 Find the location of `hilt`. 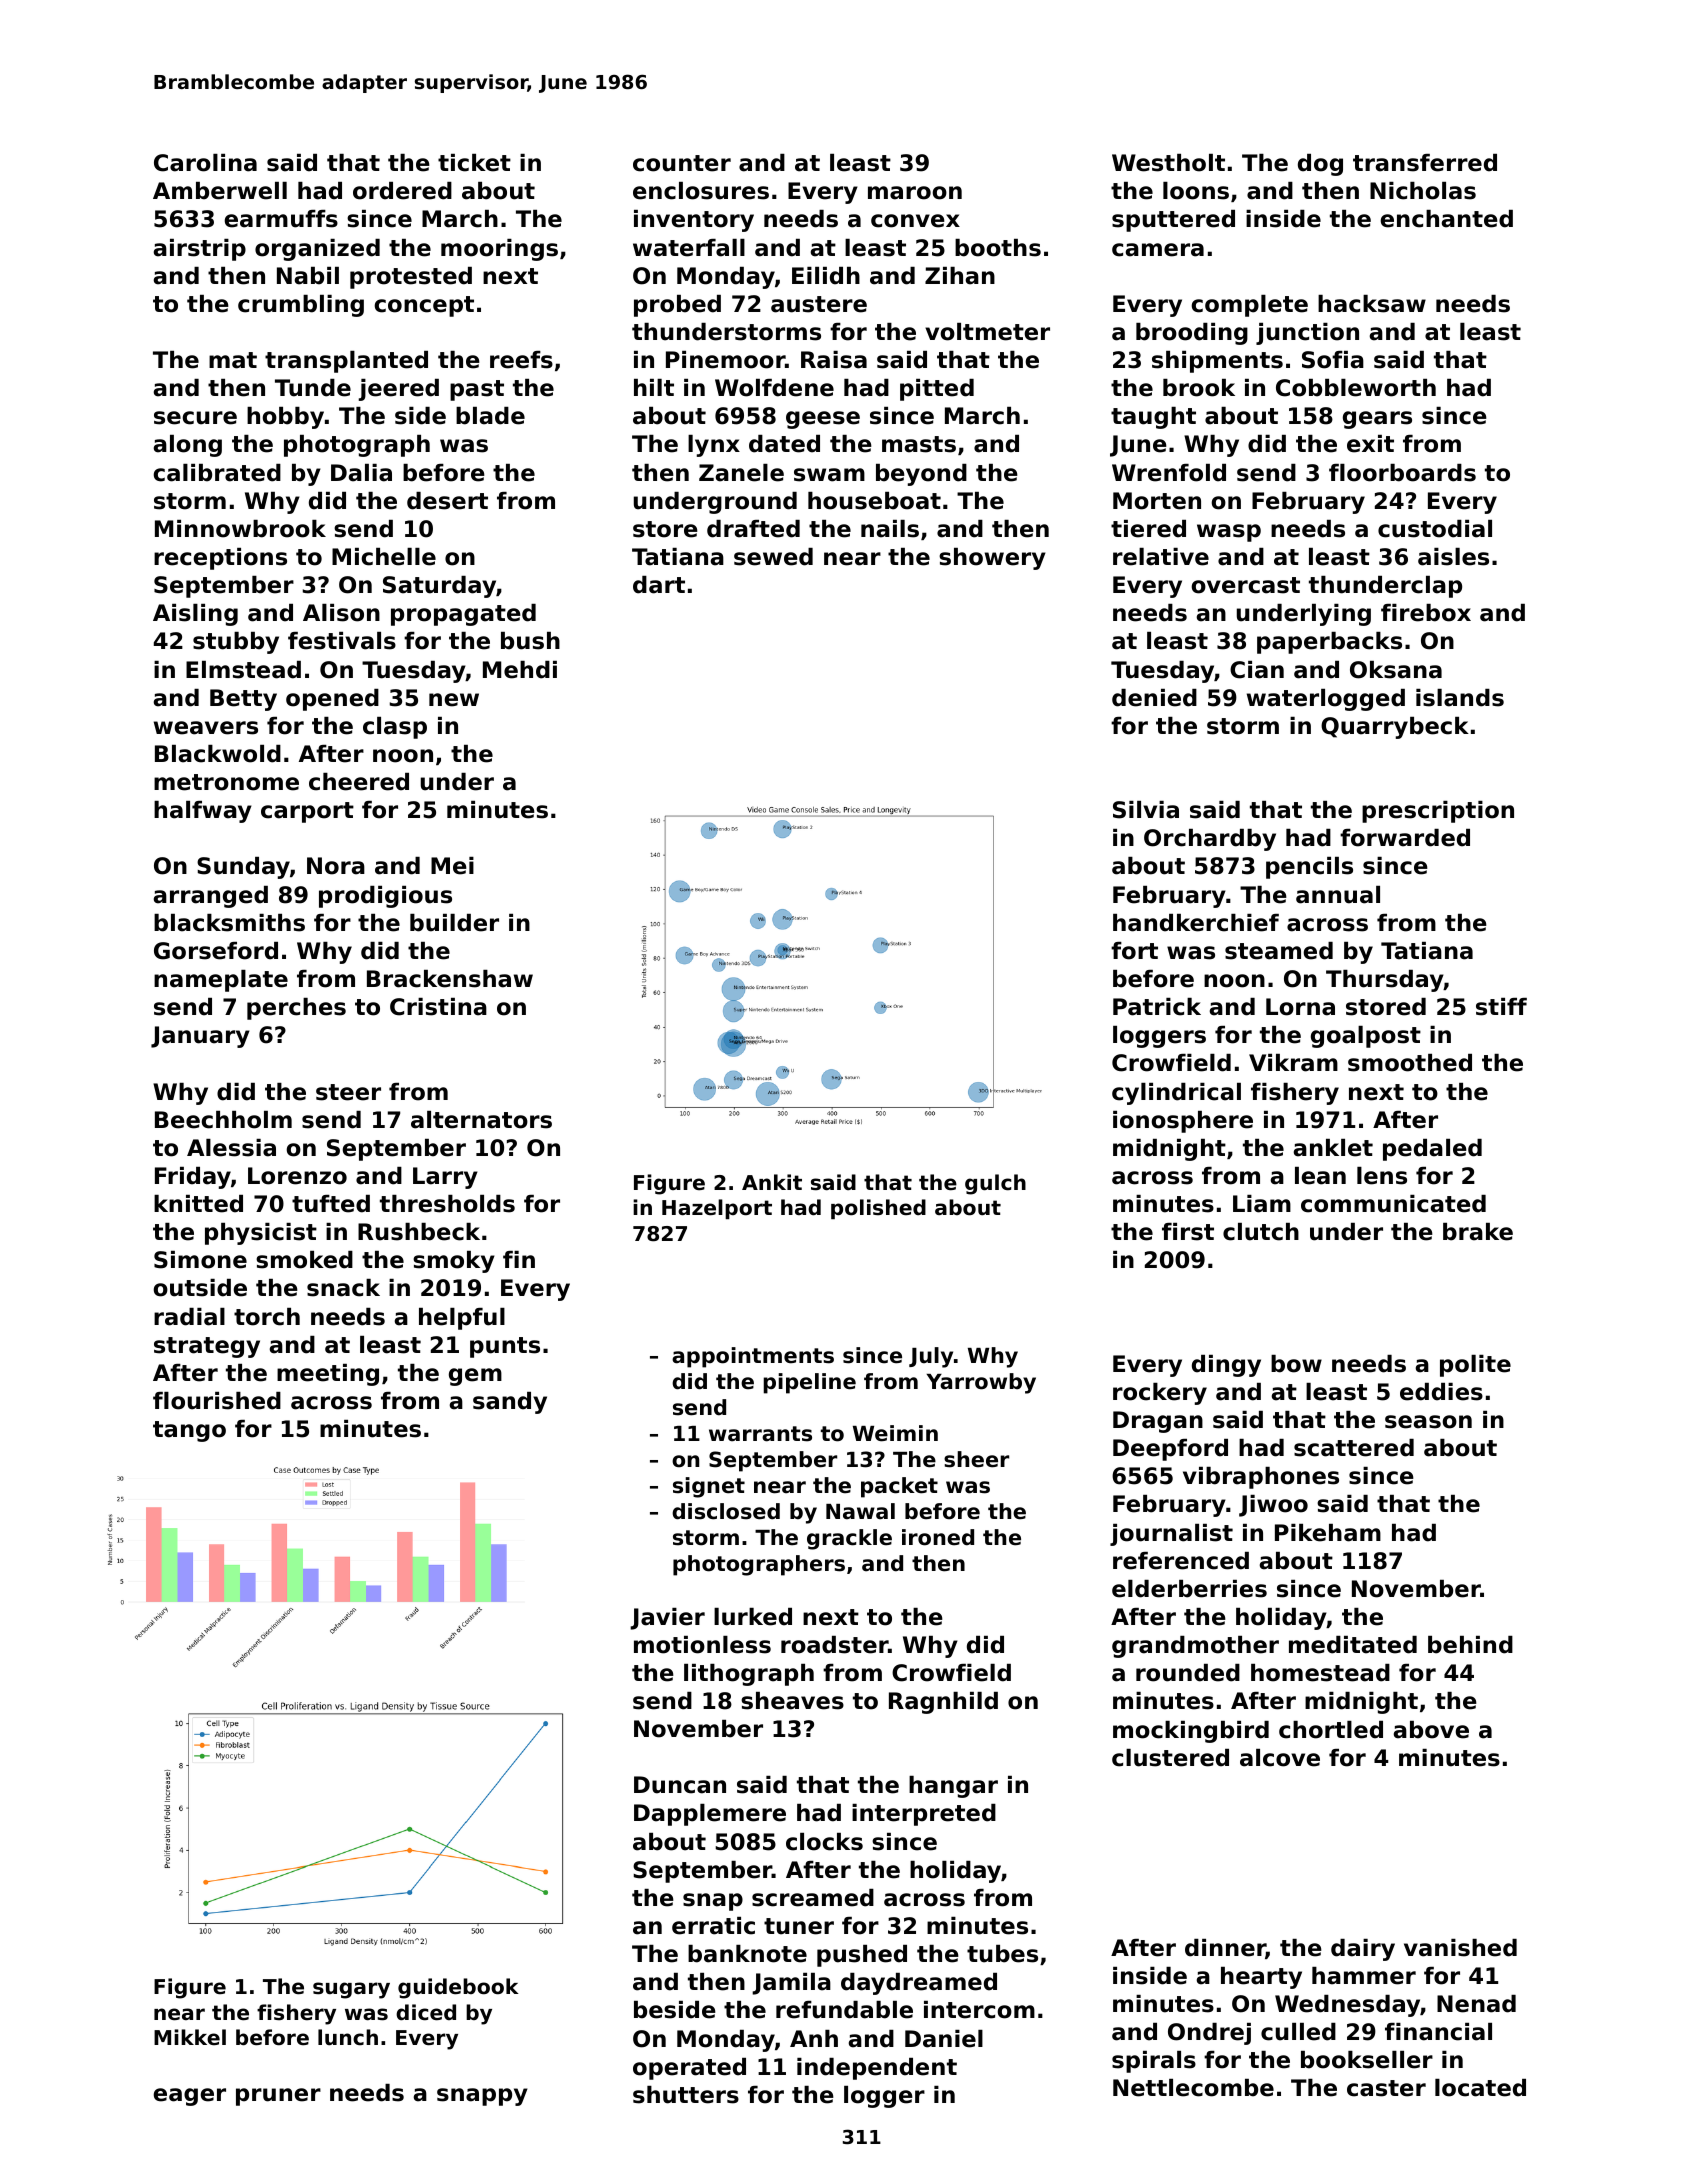

hilt is located at coordinates (654, 387).
